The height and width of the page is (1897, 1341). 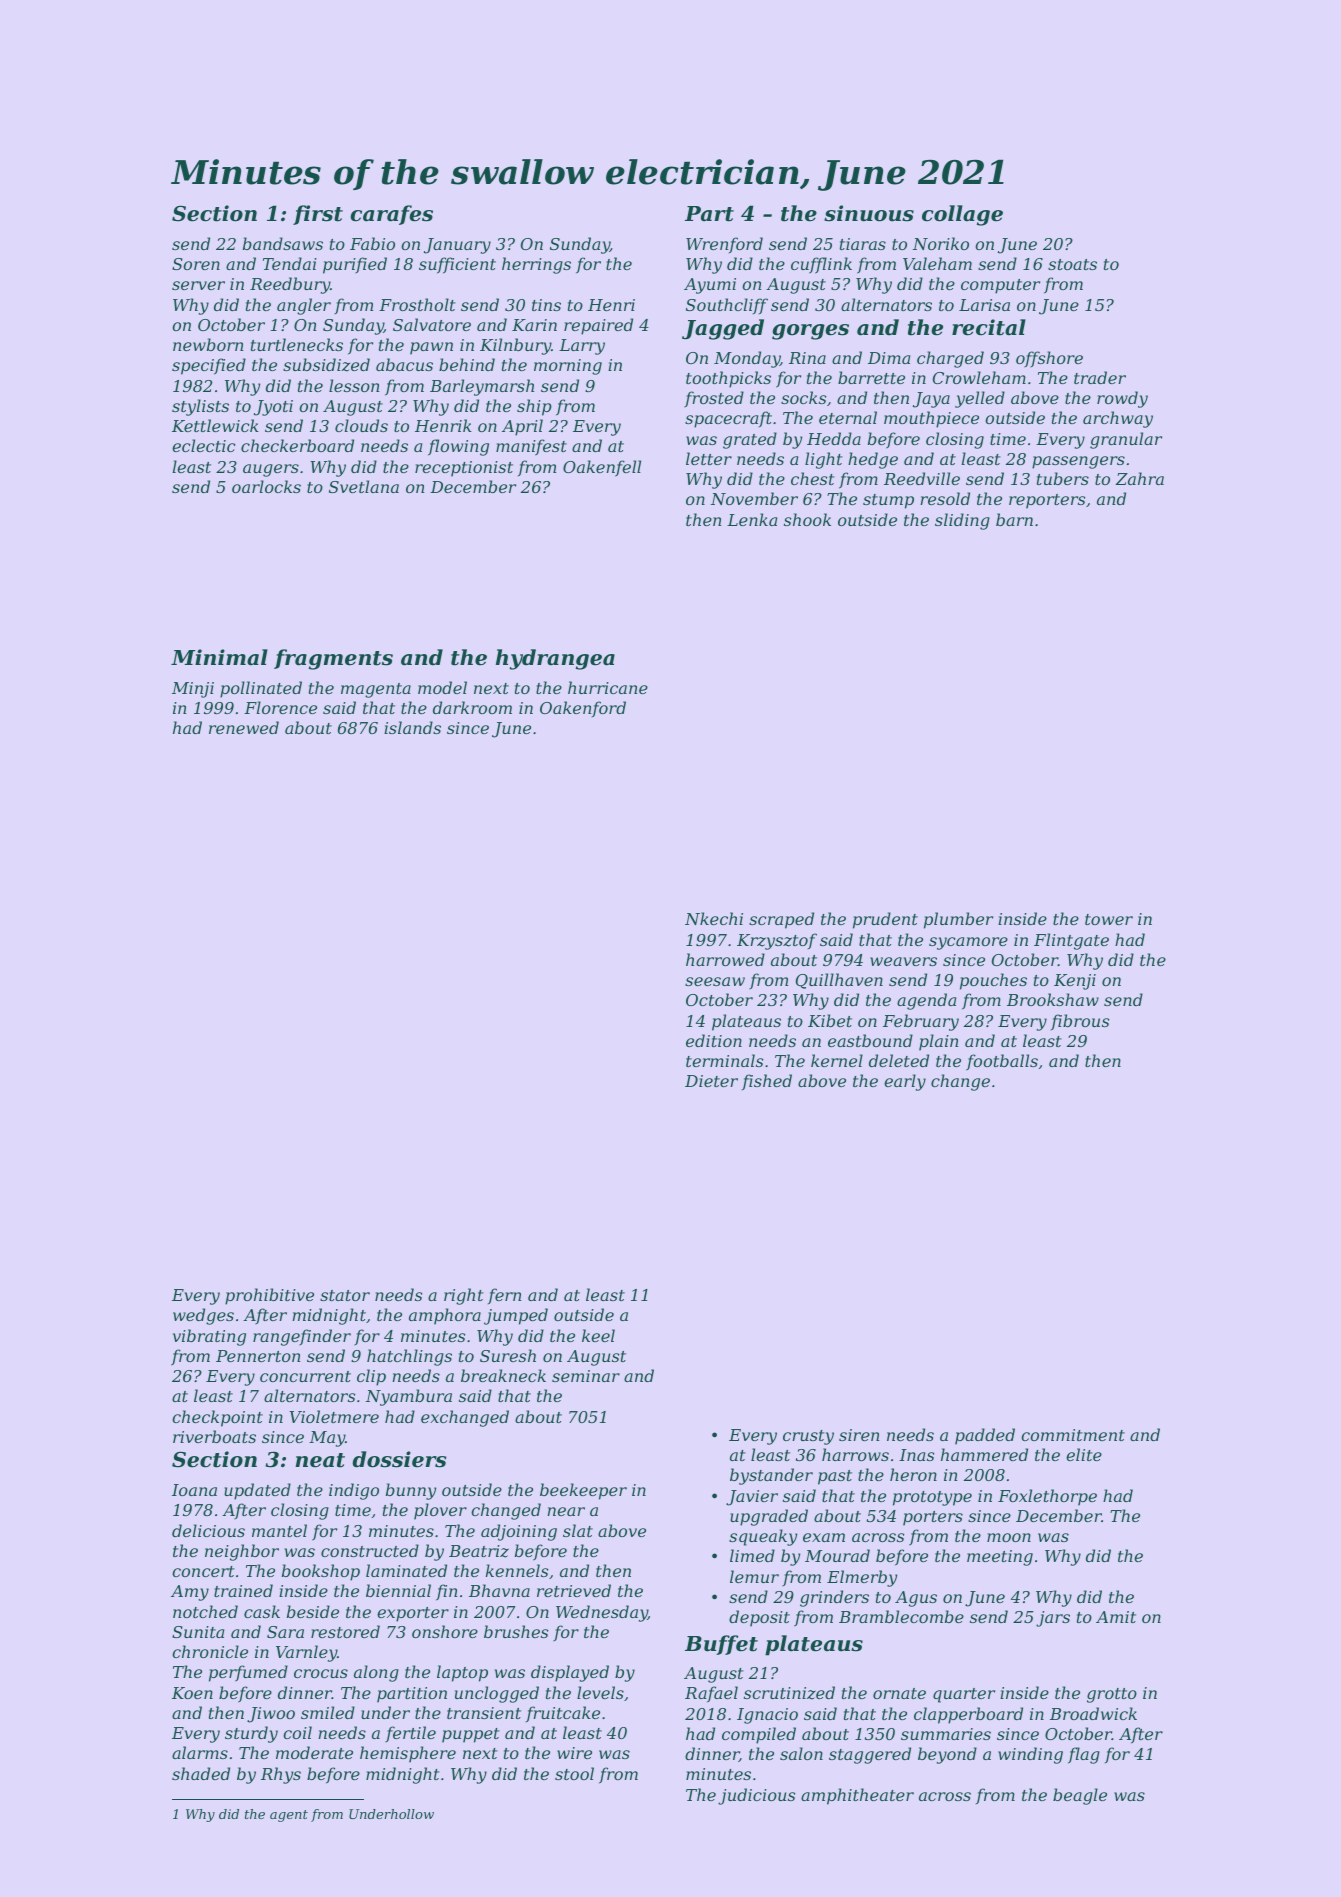 I want to click on Southcliff, so click(x=727, y=306).
